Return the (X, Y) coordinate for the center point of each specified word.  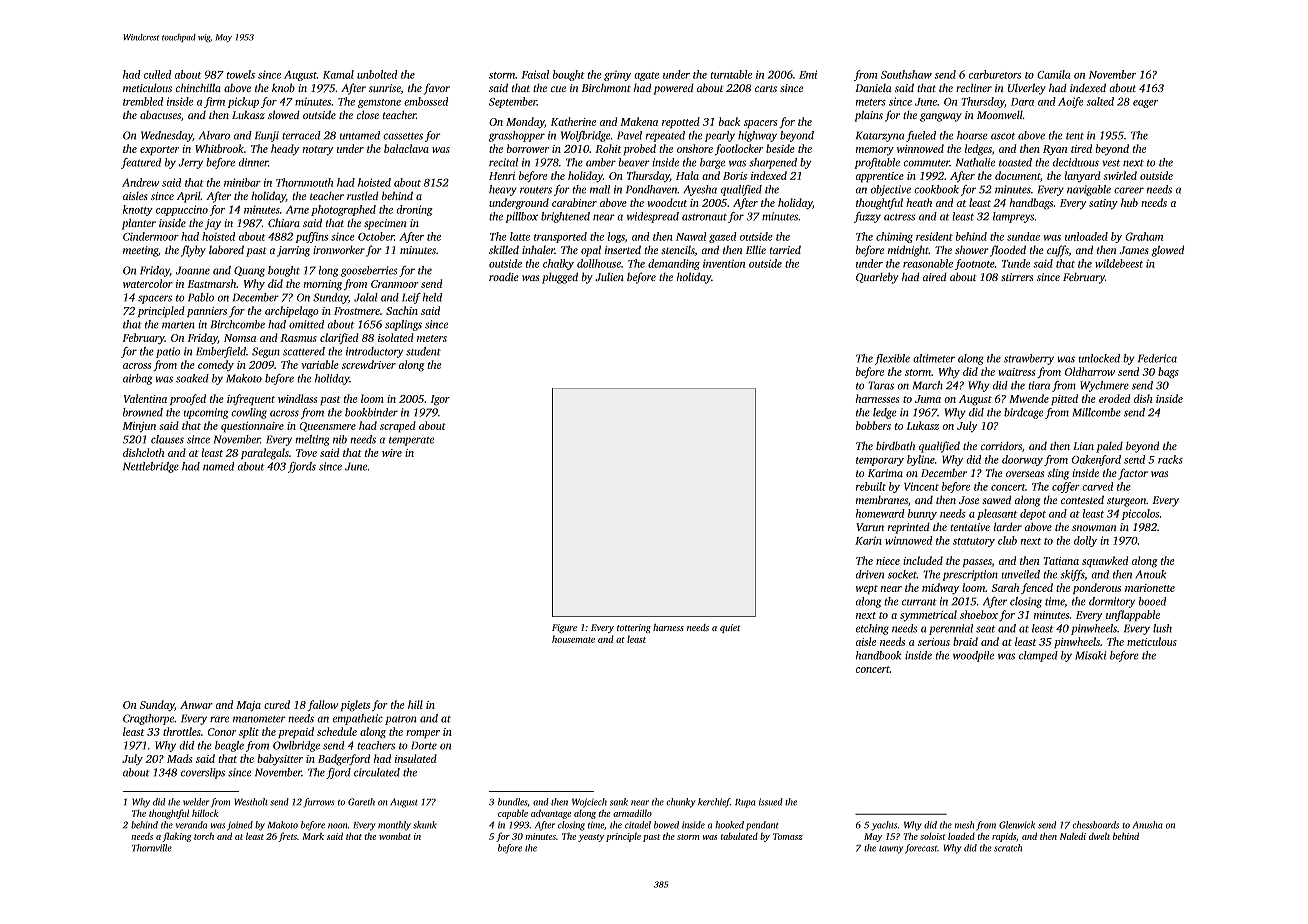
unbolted (377, 74)
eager (1145, 104)
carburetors (995, 74)
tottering (634, 628)
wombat (395, 836)
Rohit (608, 148)
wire (392, 453)
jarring (293, 251)
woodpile (973, 656)
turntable (731, 74)
